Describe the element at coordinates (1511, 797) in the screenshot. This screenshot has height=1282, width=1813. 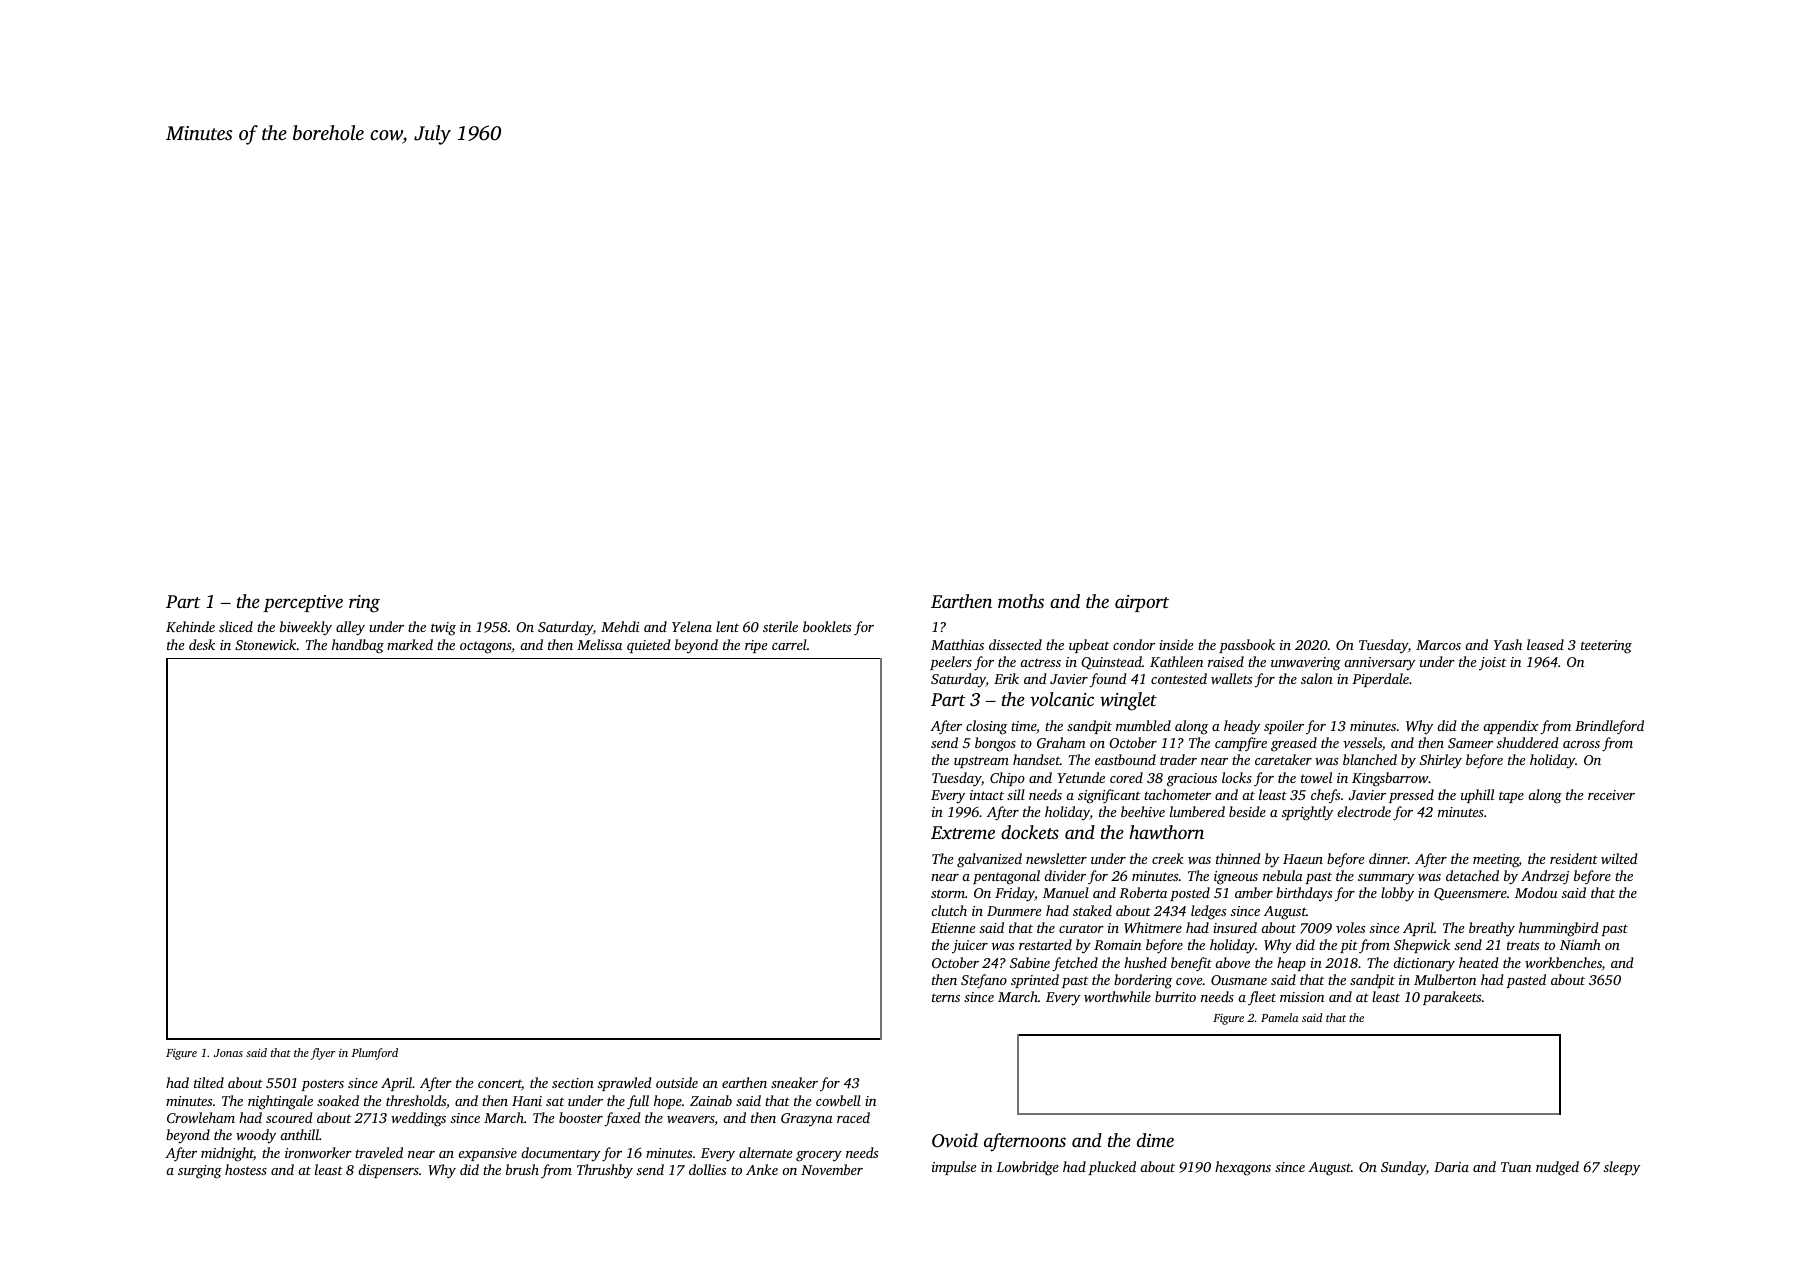
I see `tape` at that location.
